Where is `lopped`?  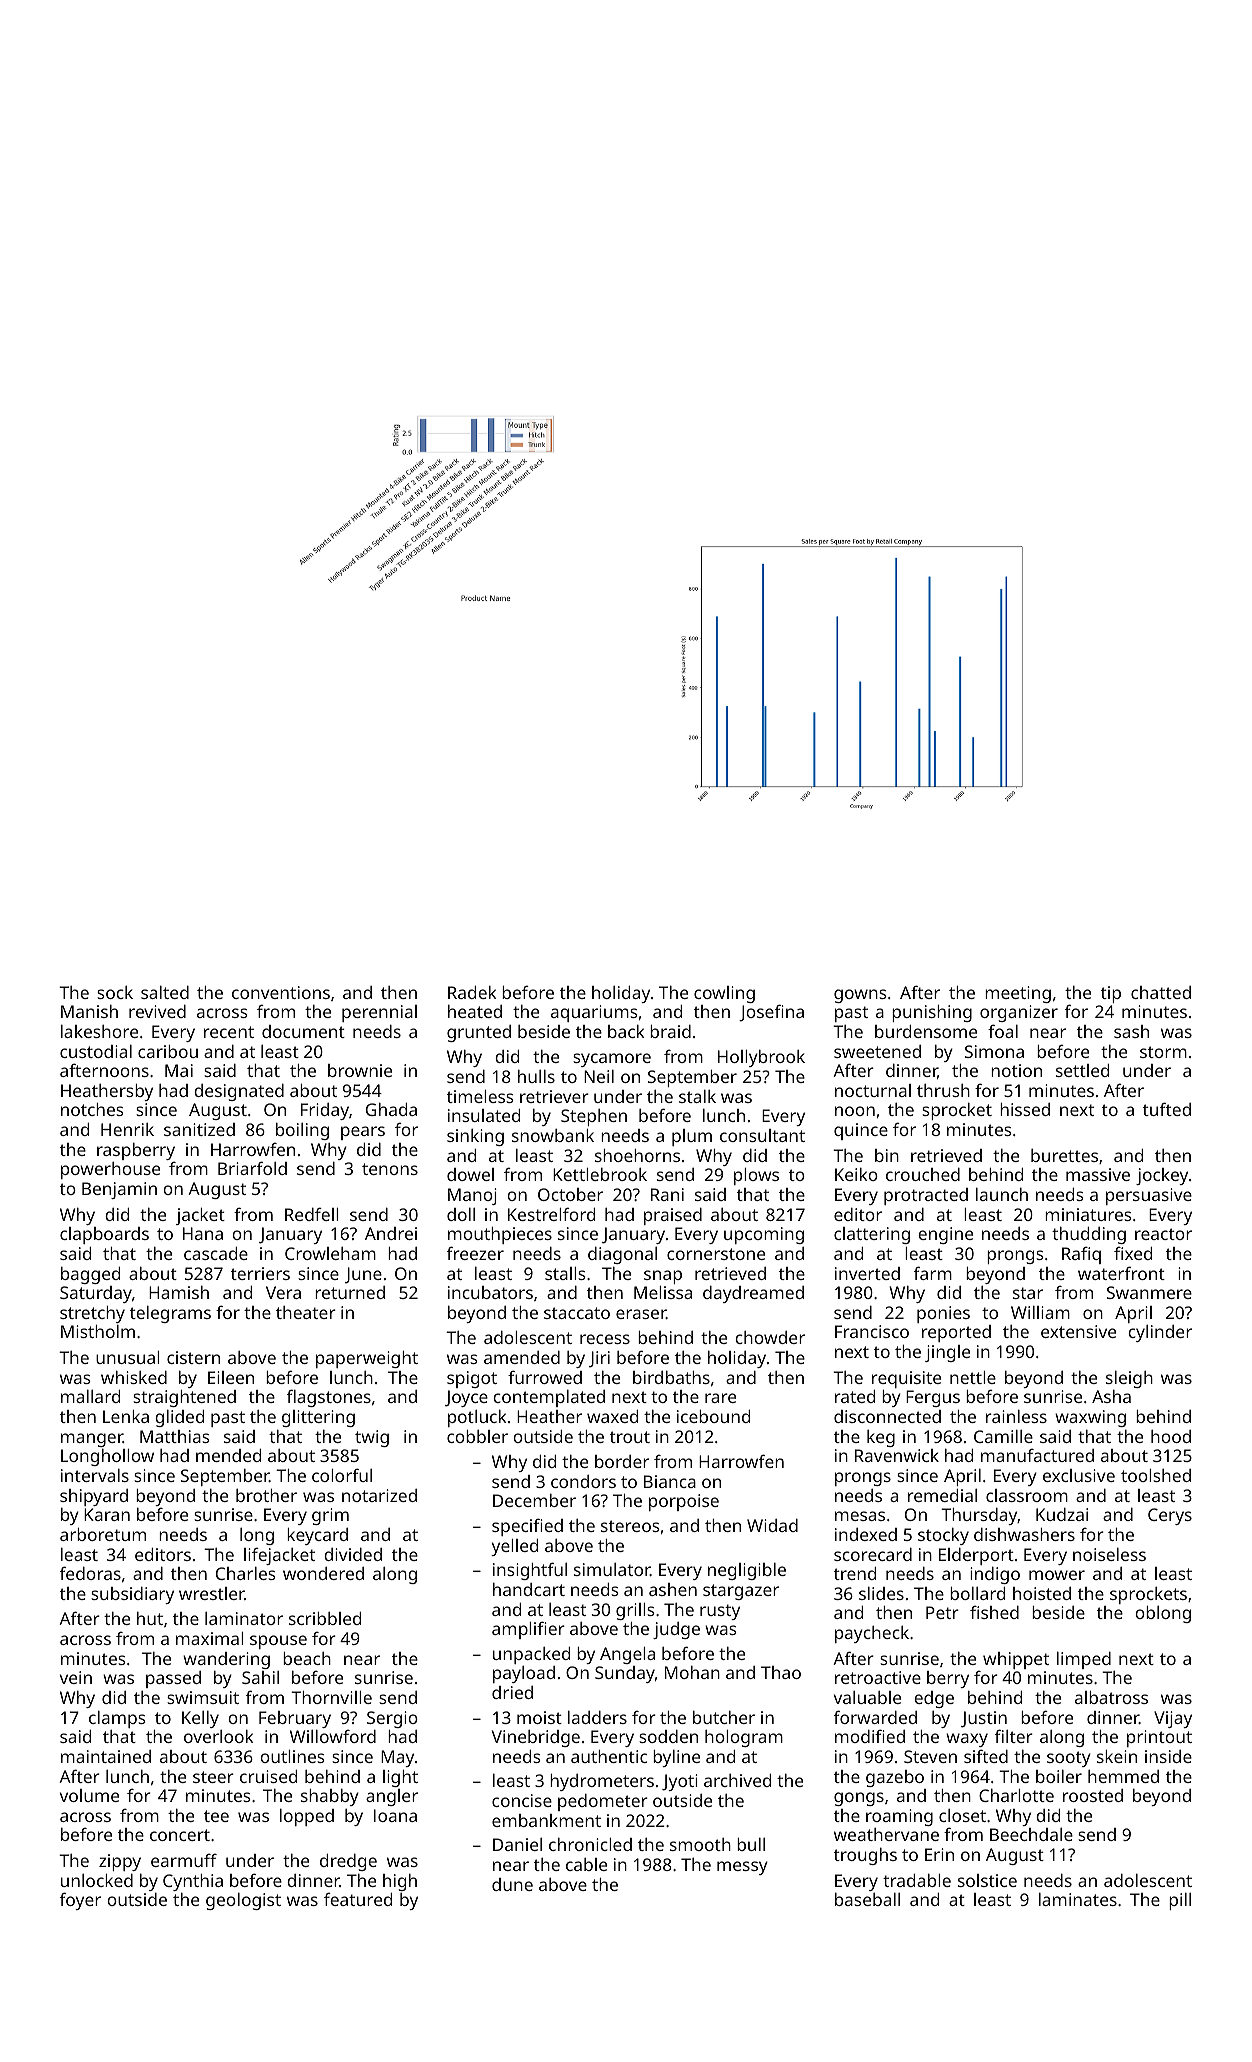
lopped is located at coordinates (307, 1817).
